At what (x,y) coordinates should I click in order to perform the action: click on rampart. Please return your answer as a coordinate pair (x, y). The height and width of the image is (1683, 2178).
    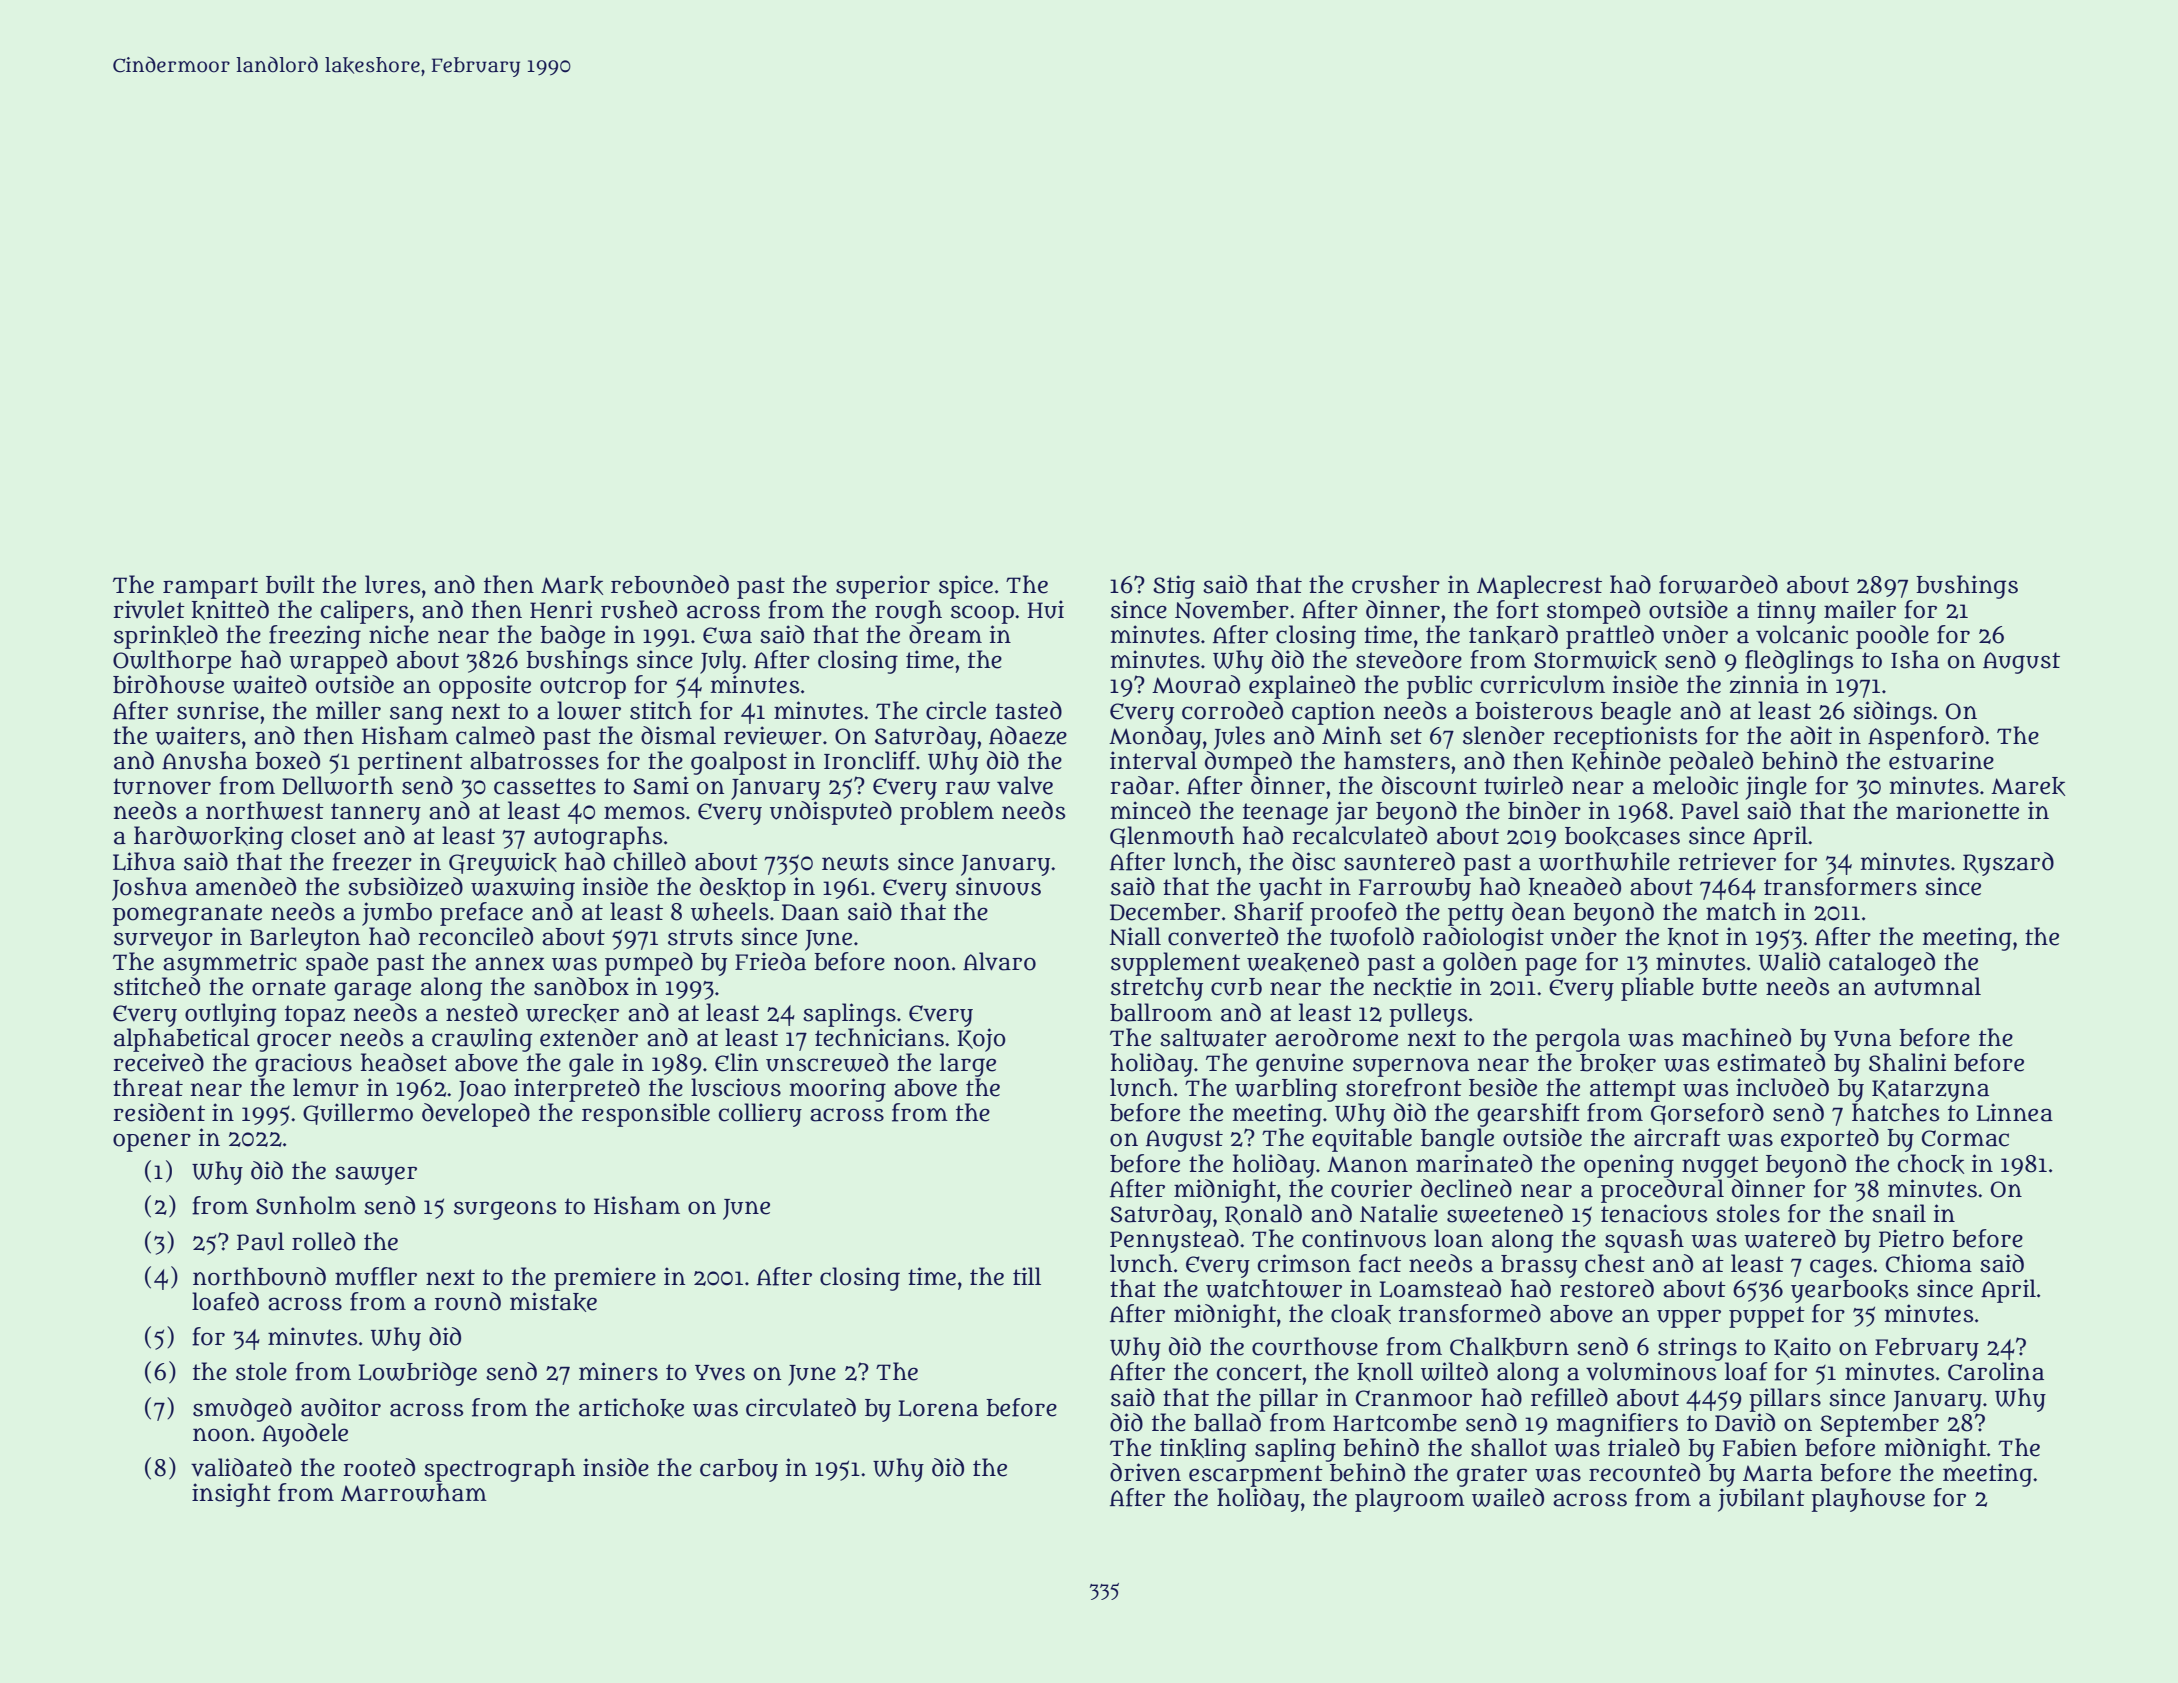
    Looking at the image, I should click on (210, 588).
